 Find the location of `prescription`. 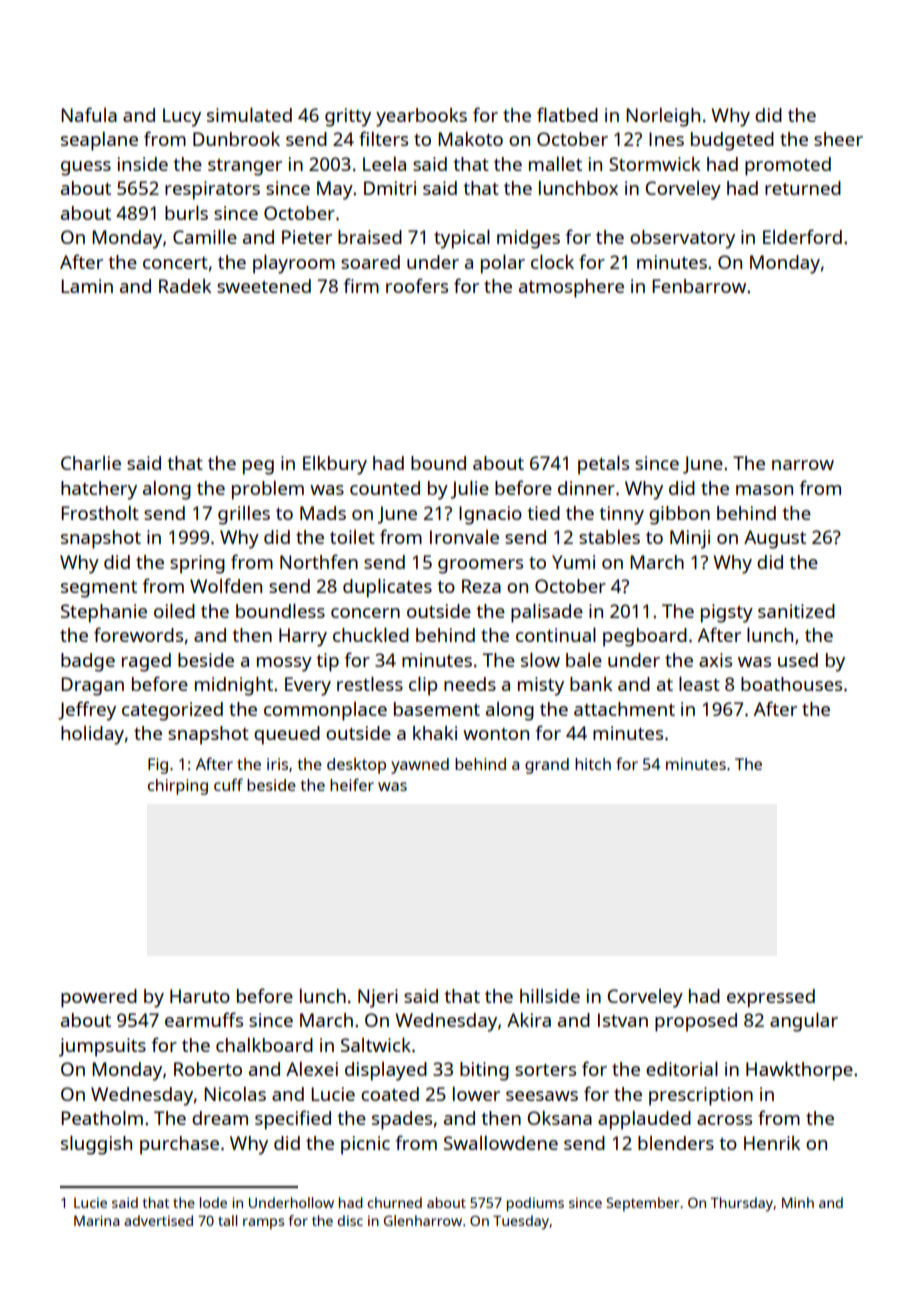

prescription is located at coordinates (701, 1096).
